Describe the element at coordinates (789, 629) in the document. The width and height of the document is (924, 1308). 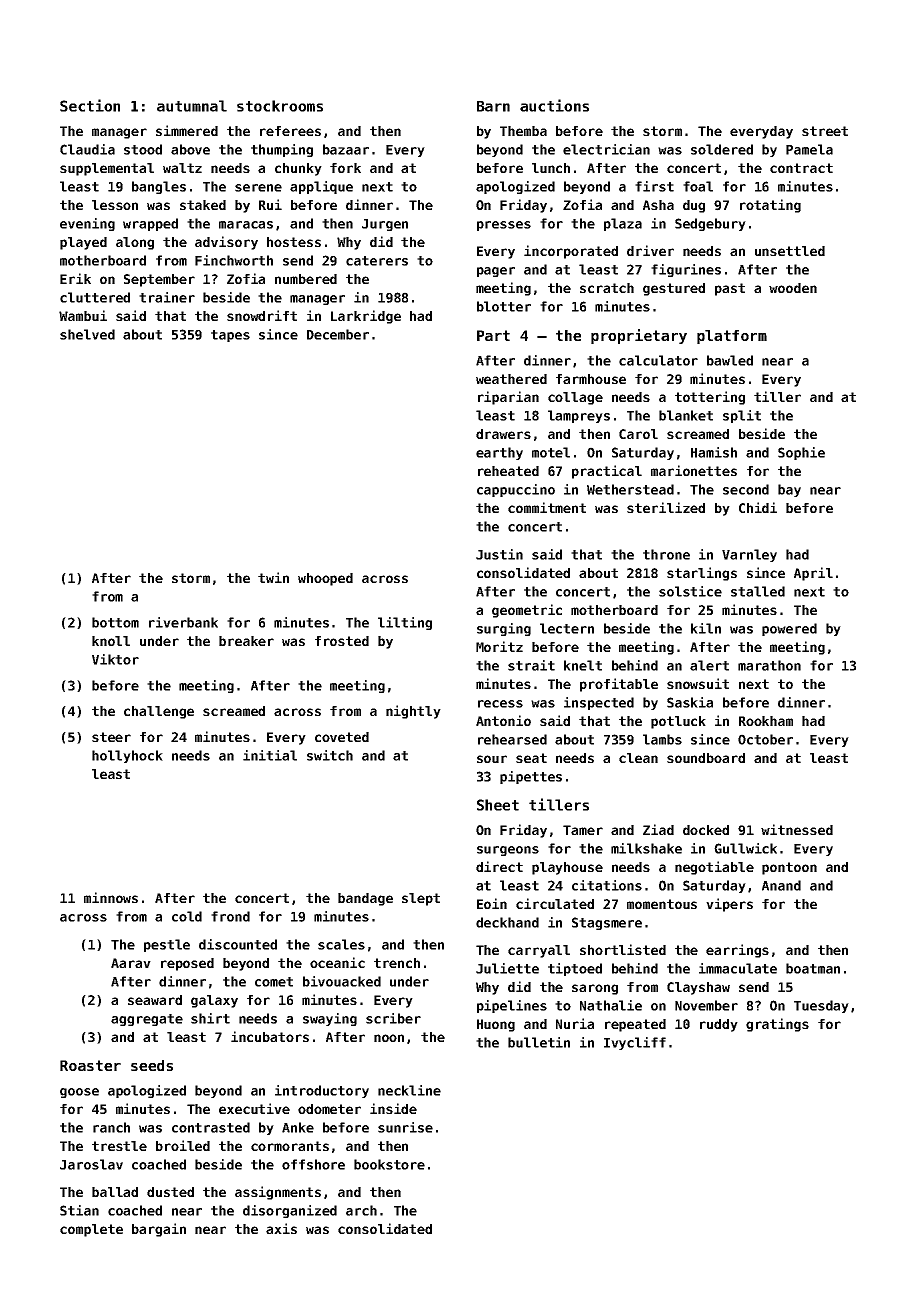
I see `powered` at that location.
